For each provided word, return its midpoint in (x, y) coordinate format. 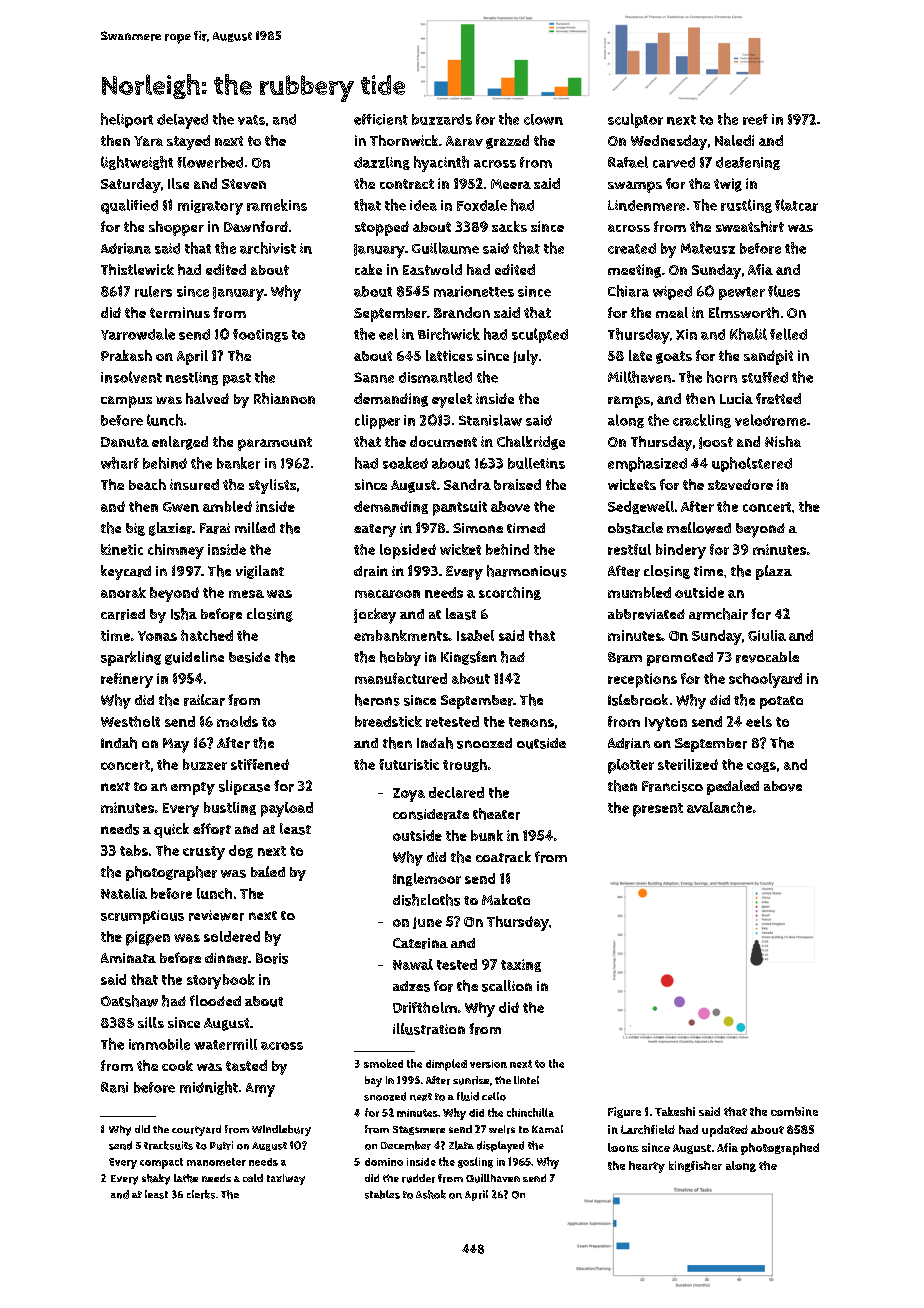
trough (465, 765)
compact (161, 1163)
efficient (381, 119)
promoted (680, 659)
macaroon (387, 594)
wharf (120, 463)
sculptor (635, 120)
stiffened (260, 764)
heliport (127, 120)
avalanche (719, 807)
